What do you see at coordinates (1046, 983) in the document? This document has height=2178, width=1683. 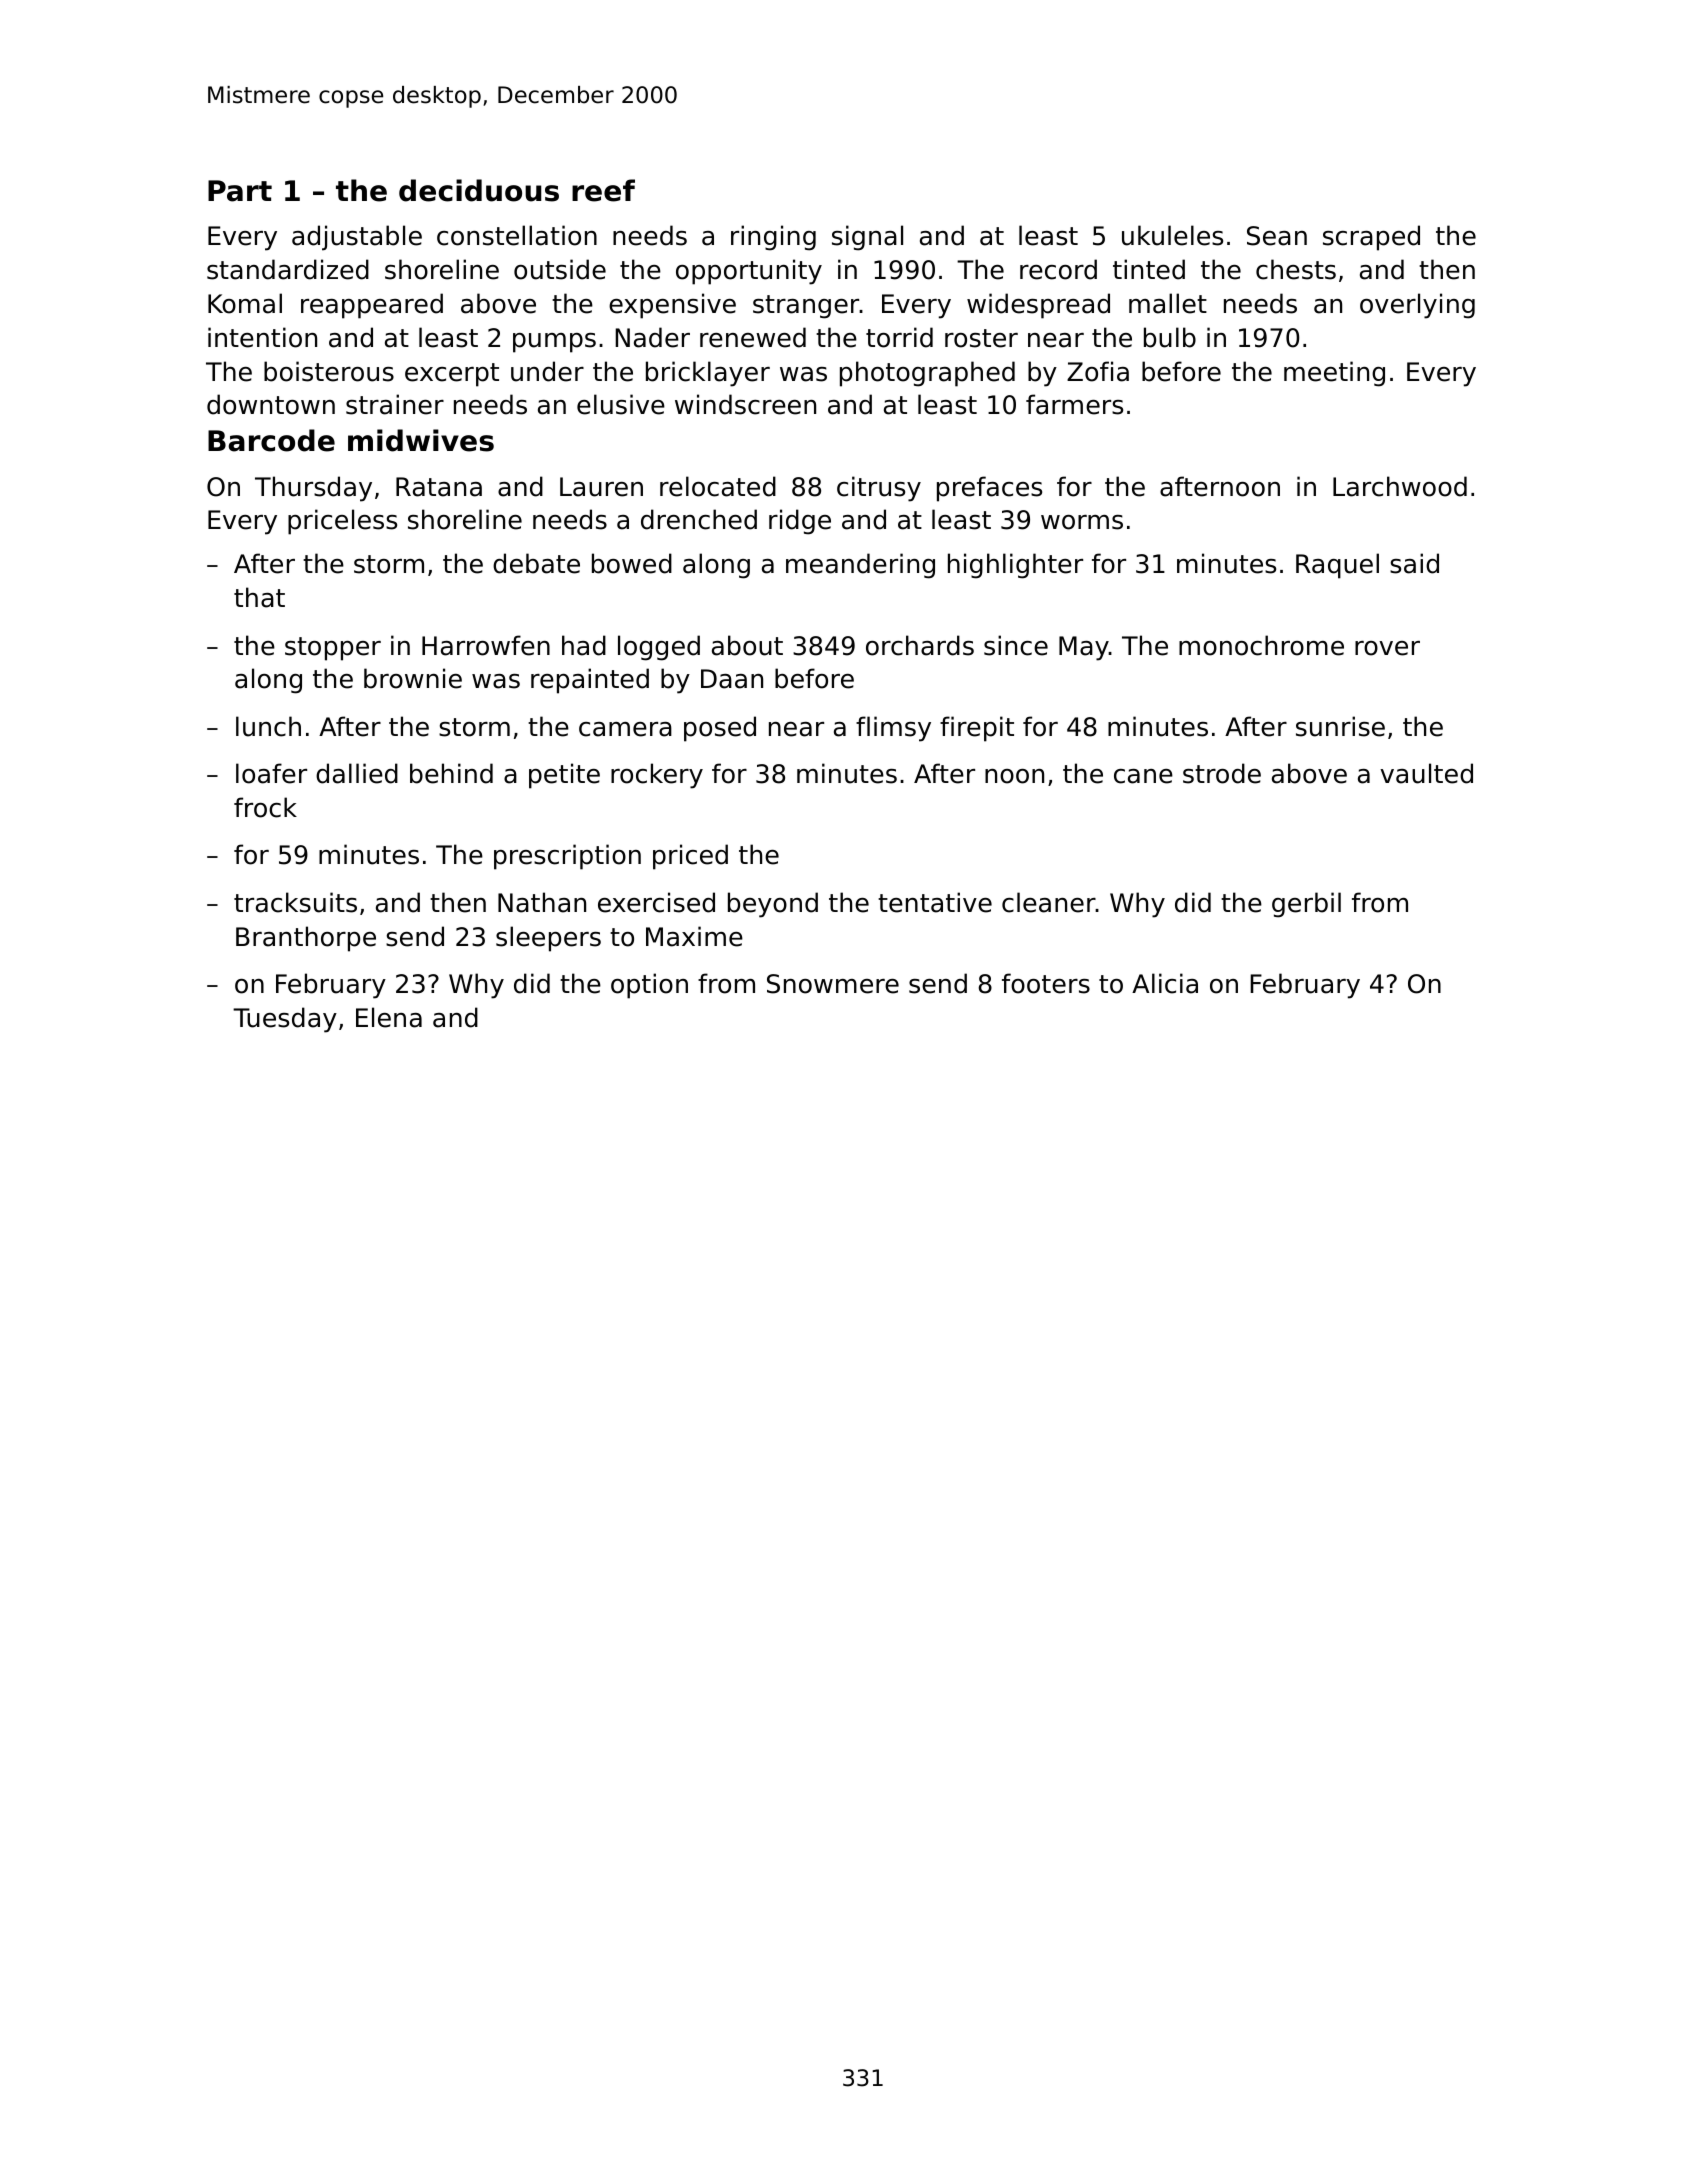 I see `footers` at bounding box center [1046, 983].
